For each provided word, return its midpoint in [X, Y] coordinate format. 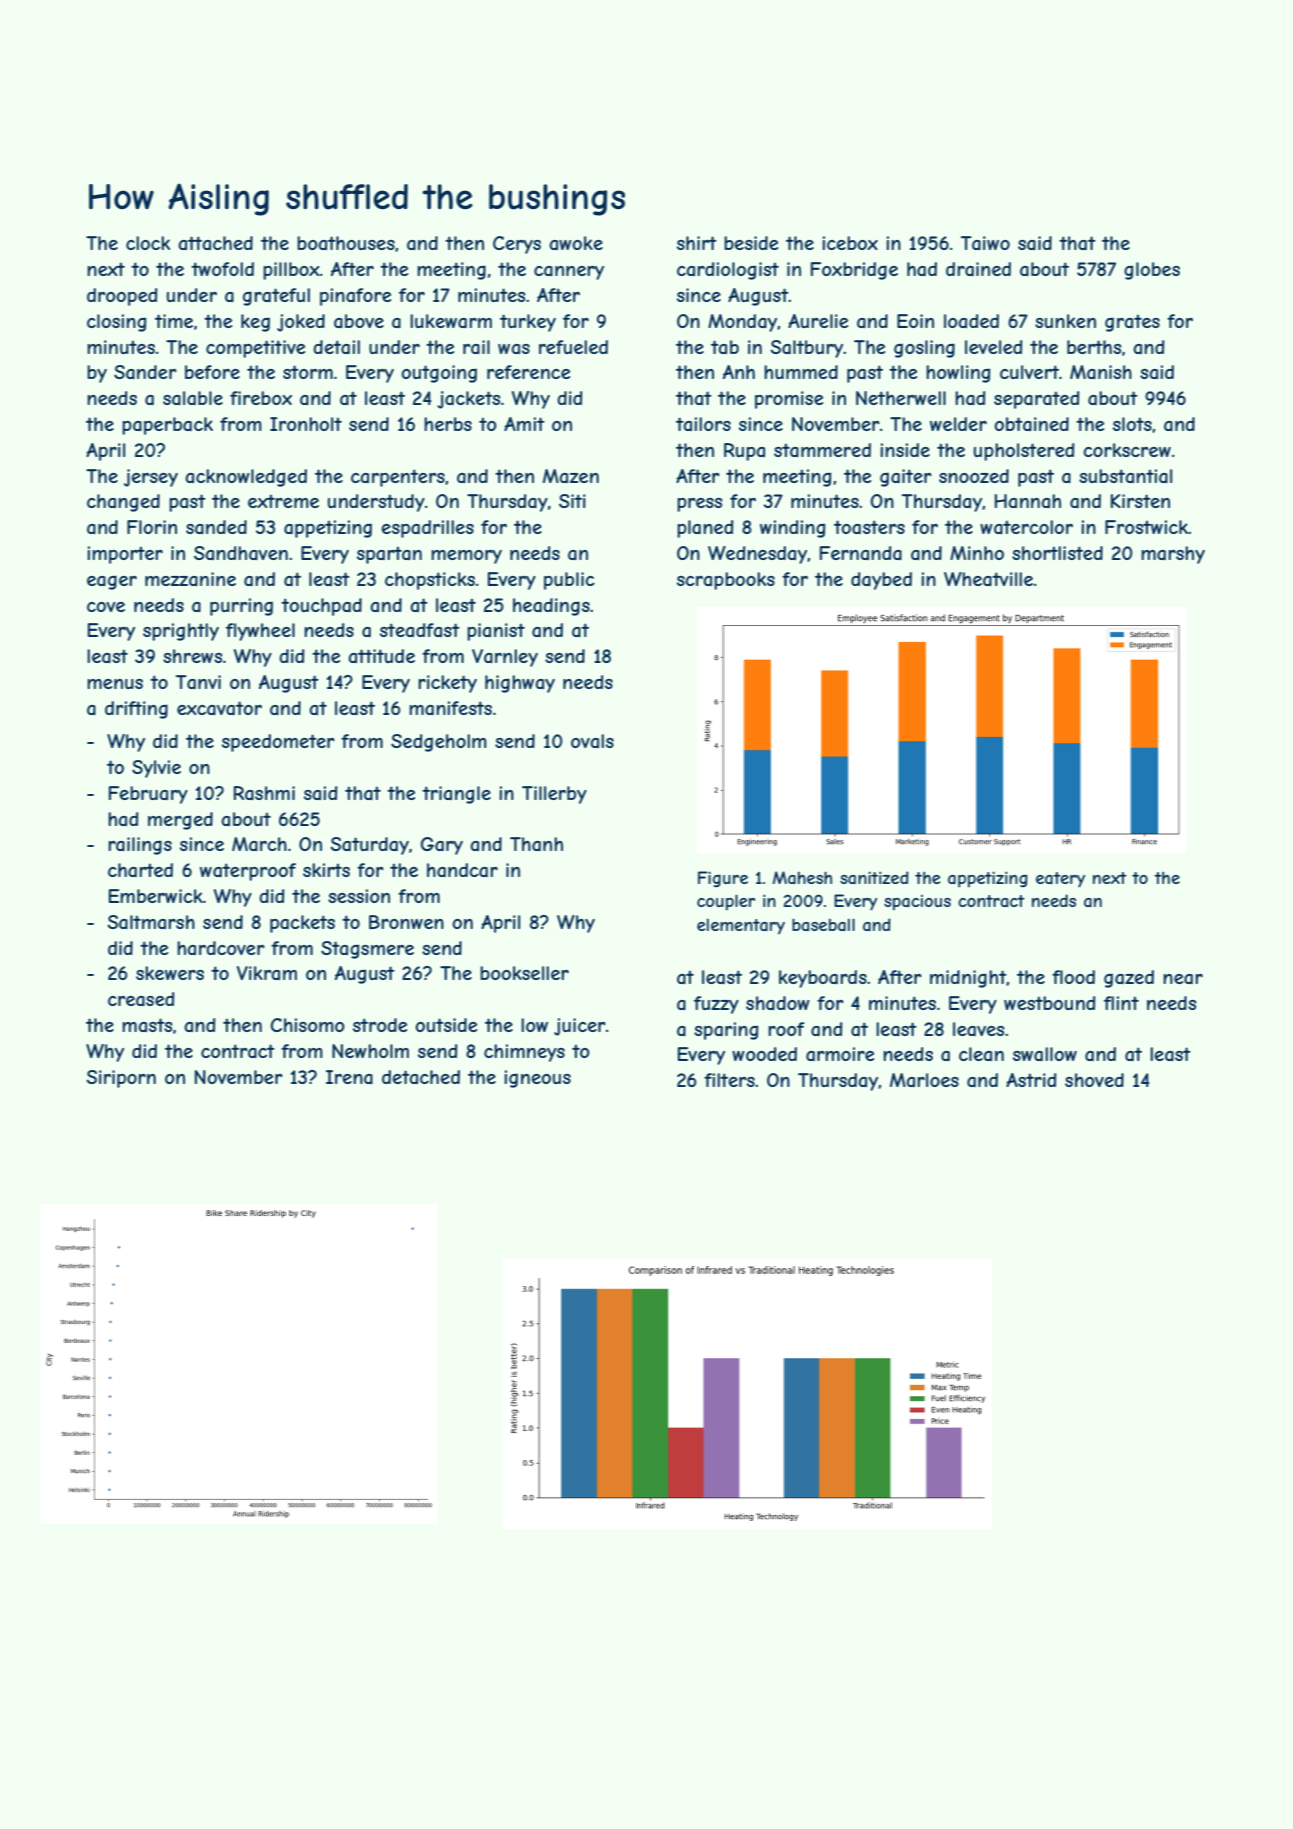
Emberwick [156, 896]
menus [115, 684]
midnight [968, 979]
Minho [977, 553]
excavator [219, 708]
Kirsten [1140, 501]
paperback [167, 426]
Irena [349, 1077]
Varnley [505, 658]
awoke [576, 243]
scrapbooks [726, 581]
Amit [524, 424]
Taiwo [985, 243]
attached [215, 243]
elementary [741, 926]
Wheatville [988, 579]
